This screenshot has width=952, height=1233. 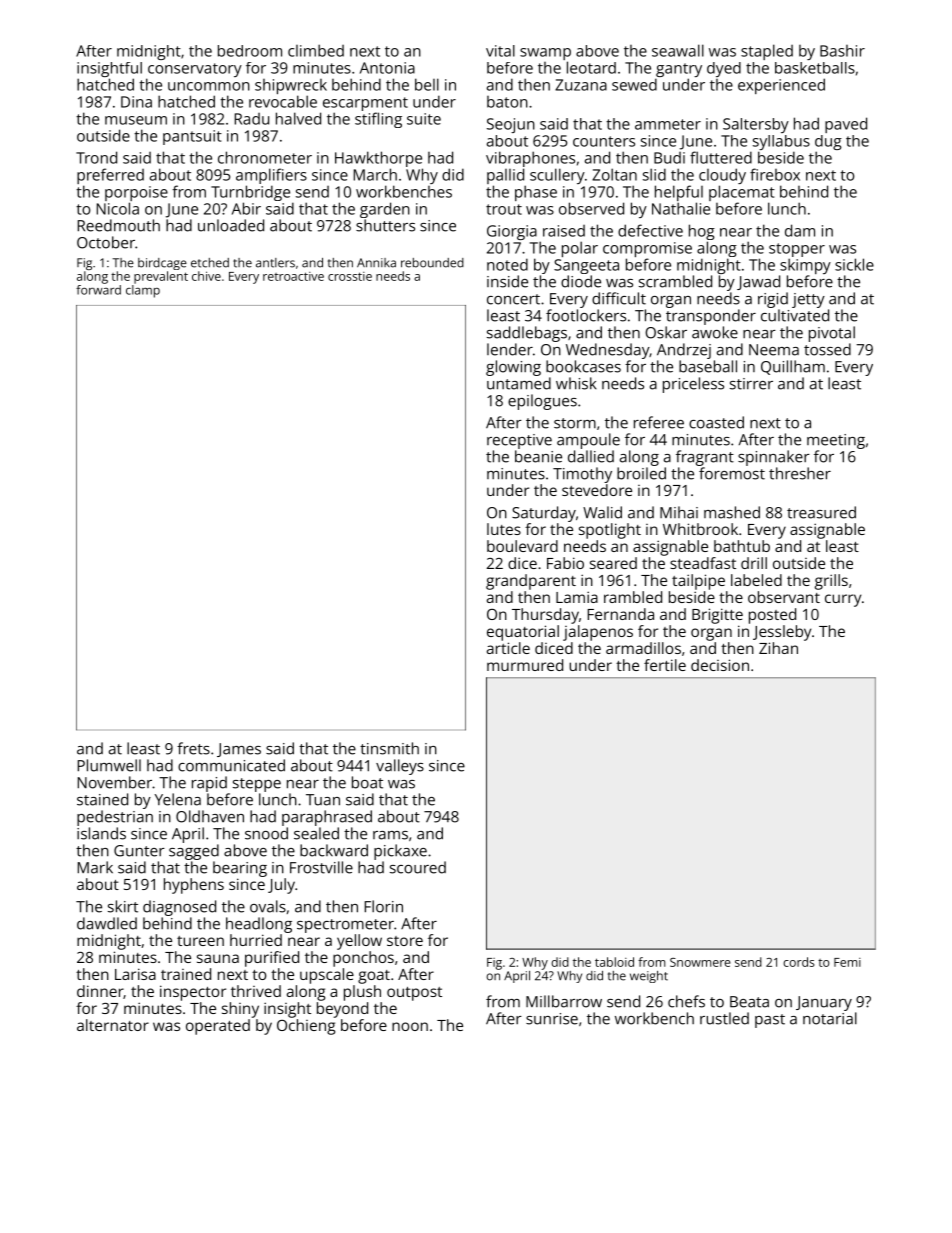 I want to click on snood, so click(x=266, y=833).
